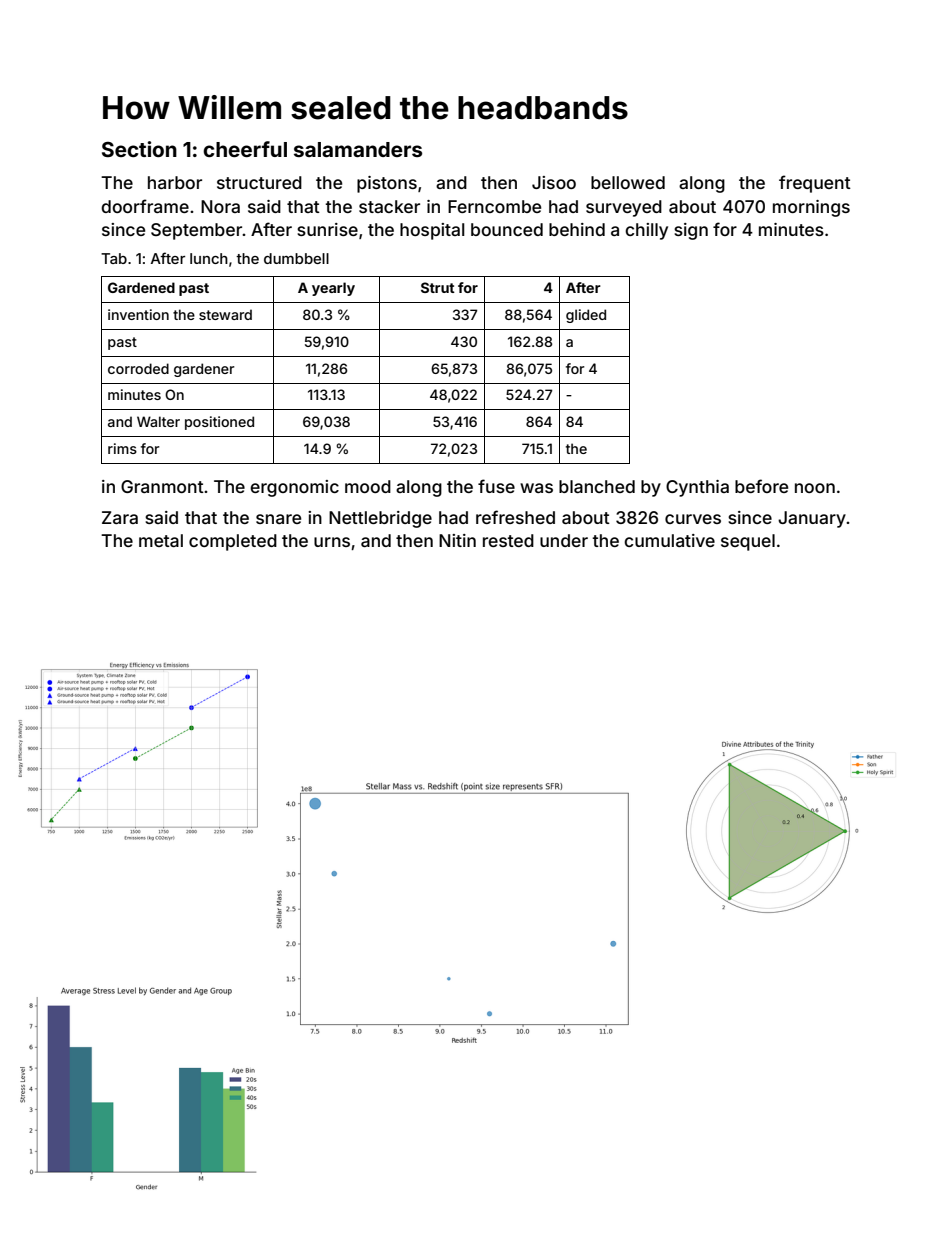 The image size is (952, 1233). What do you see at coordinates (564, 540) in the screenshot?
I see `under` at bounding box center [564, 540].
